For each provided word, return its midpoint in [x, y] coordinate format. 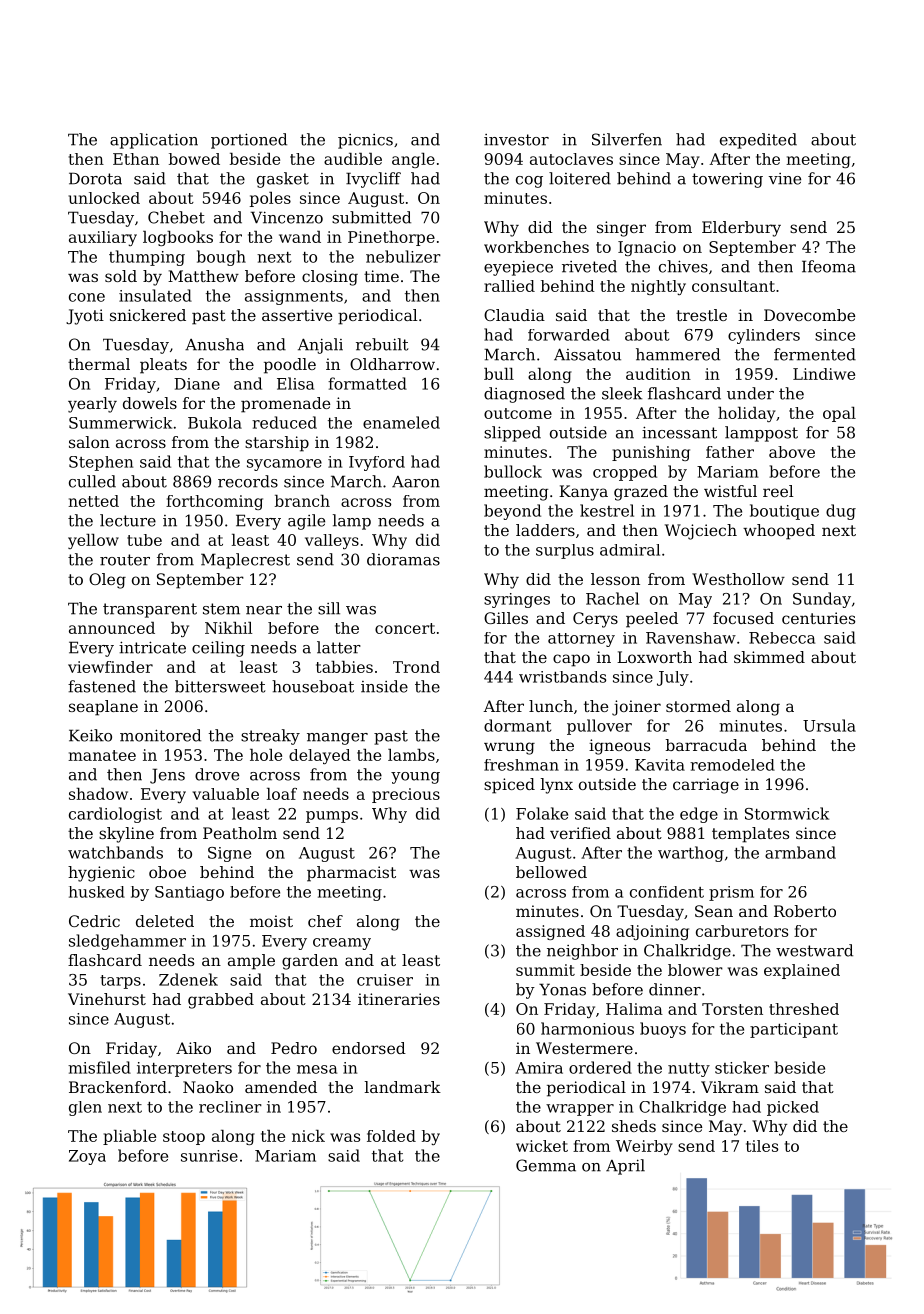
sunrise [209, 1156]
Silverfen [627, 139]
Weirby [644, 1147]
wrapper [580, 1110]
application [154, 141]
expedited [758, 141]
